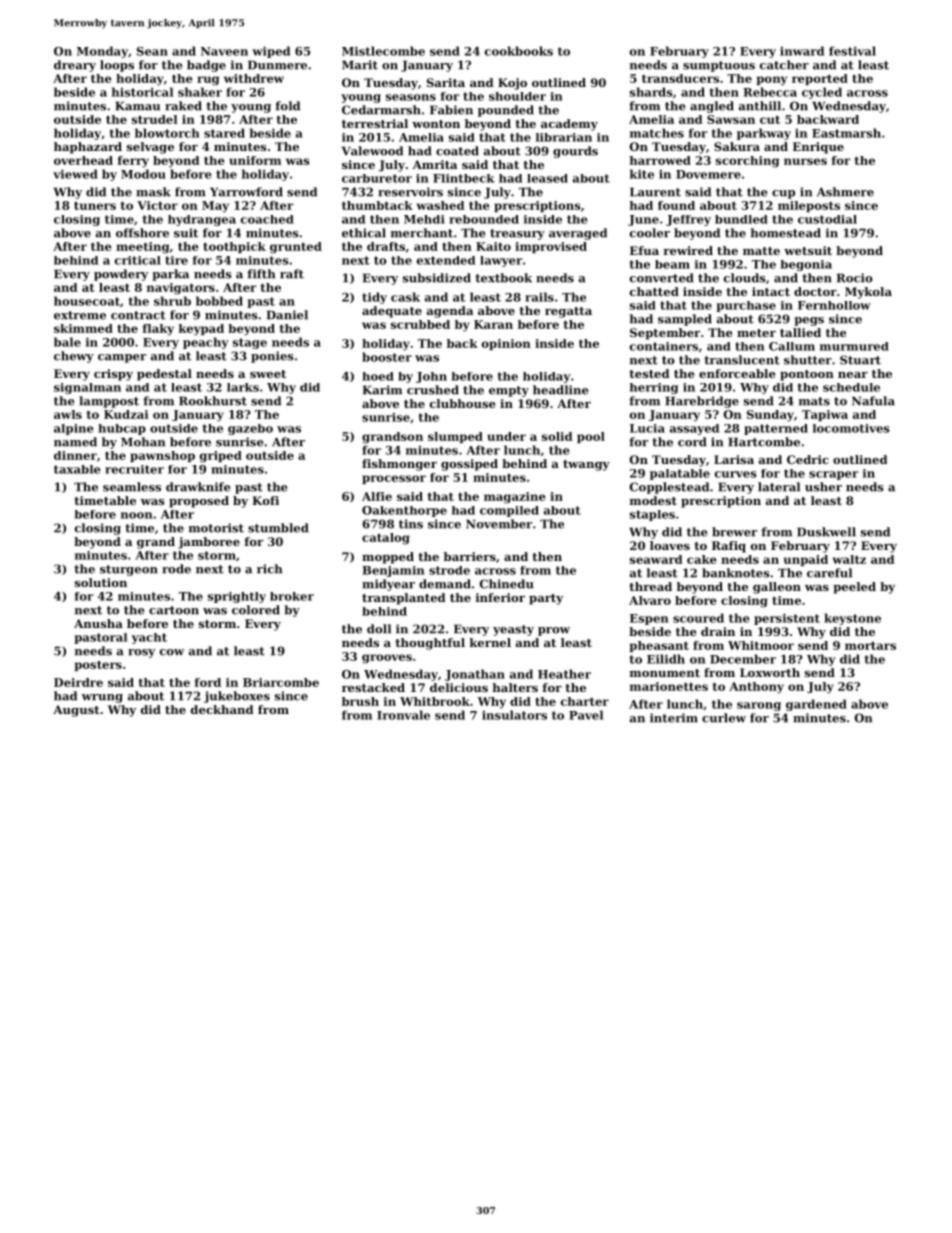  Describe the element at coordinates (692, 442) in the image. I see `cord` at that location.
